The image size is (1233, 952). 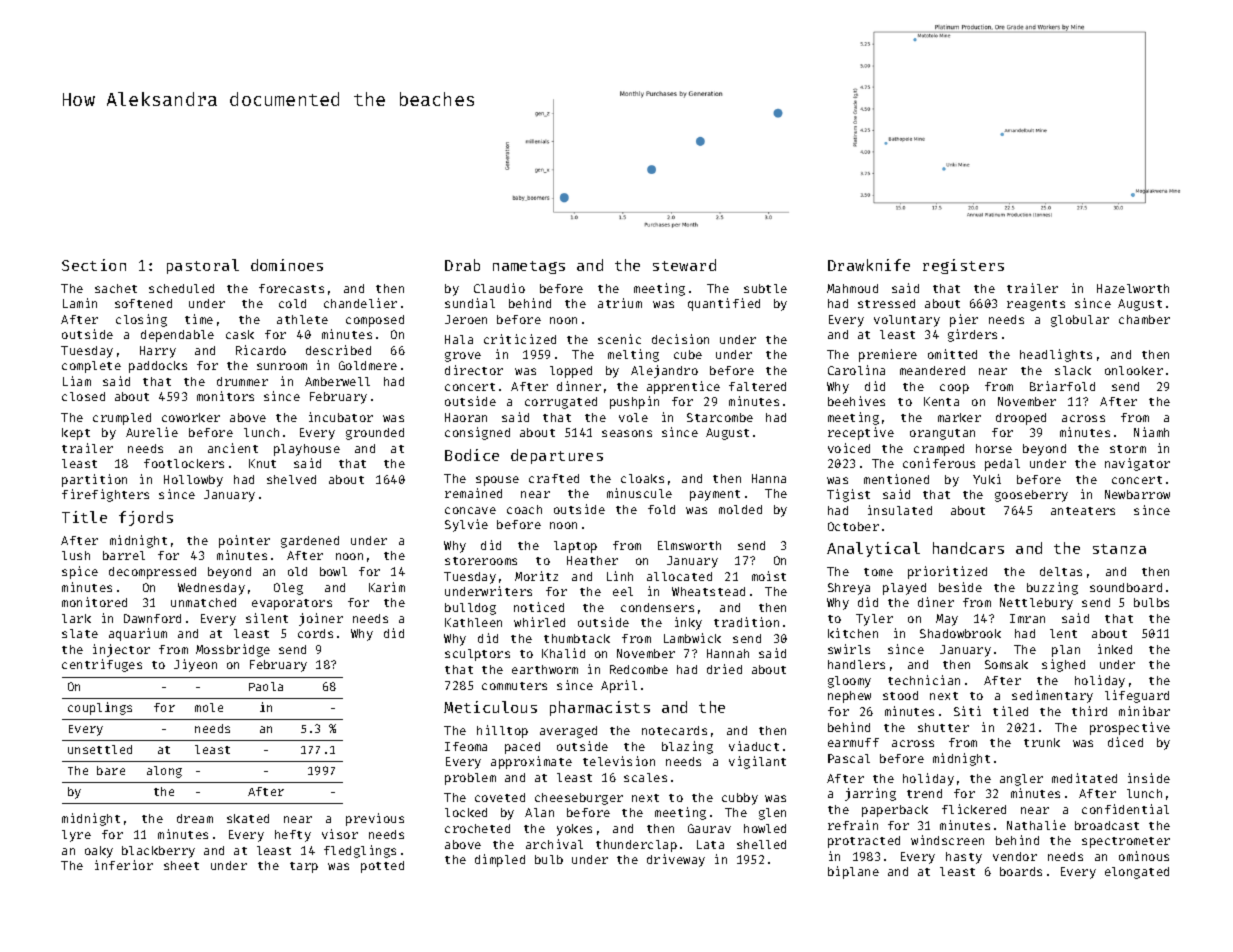 What do you see at coordinates (676, 860) in the screenshot?
I see `driveway` at bounding box center [676, 860].
